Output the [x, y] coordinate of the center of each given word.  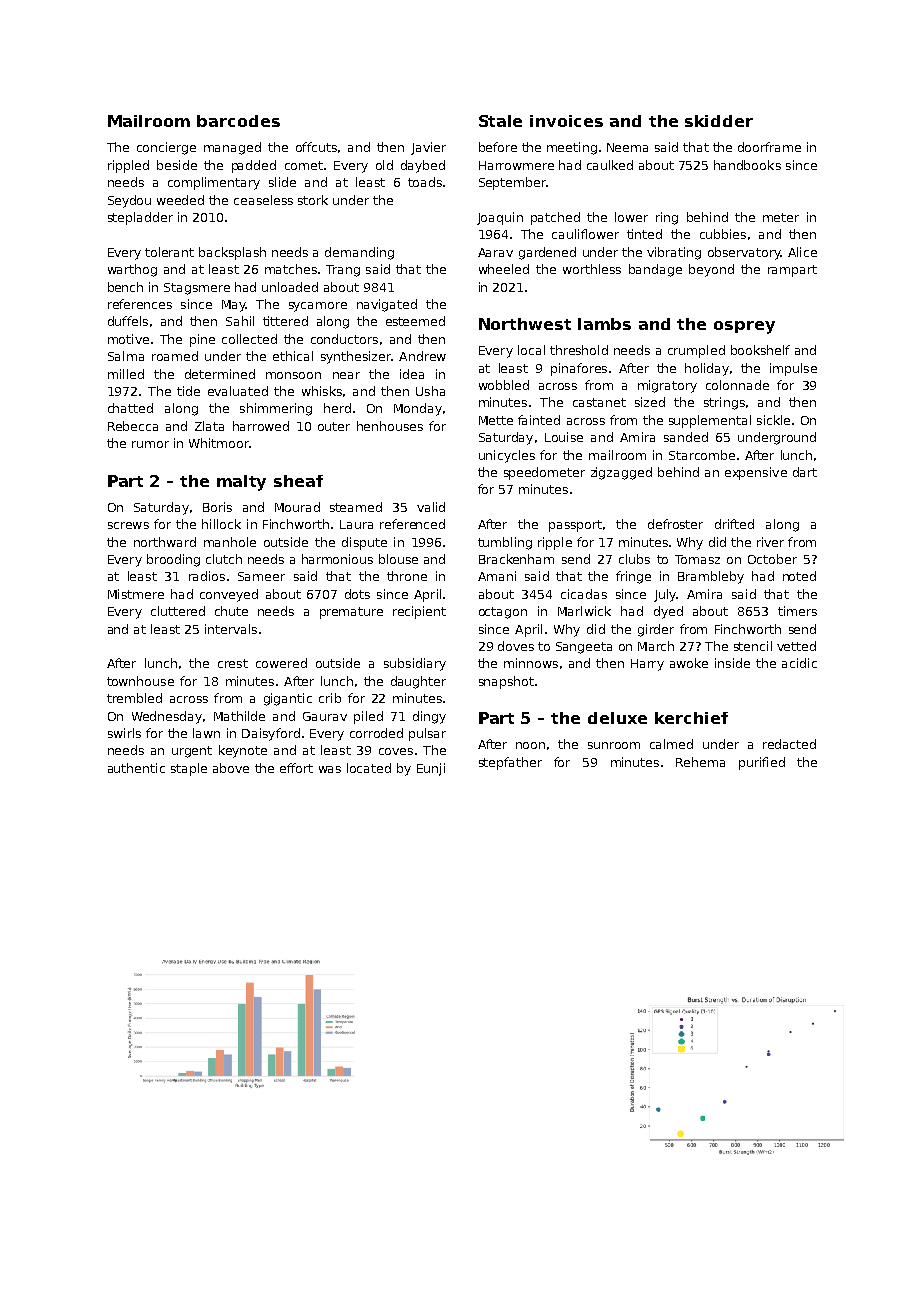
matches [291, 269]
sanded [686, 437]
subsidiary [415, 664]
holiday [707, 369]
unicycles [507, 456]
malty [241, 483]
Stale [500, 121]
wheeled [504, 269]
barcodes [238, 121]
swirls [124, 733]
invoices [566, 121]
